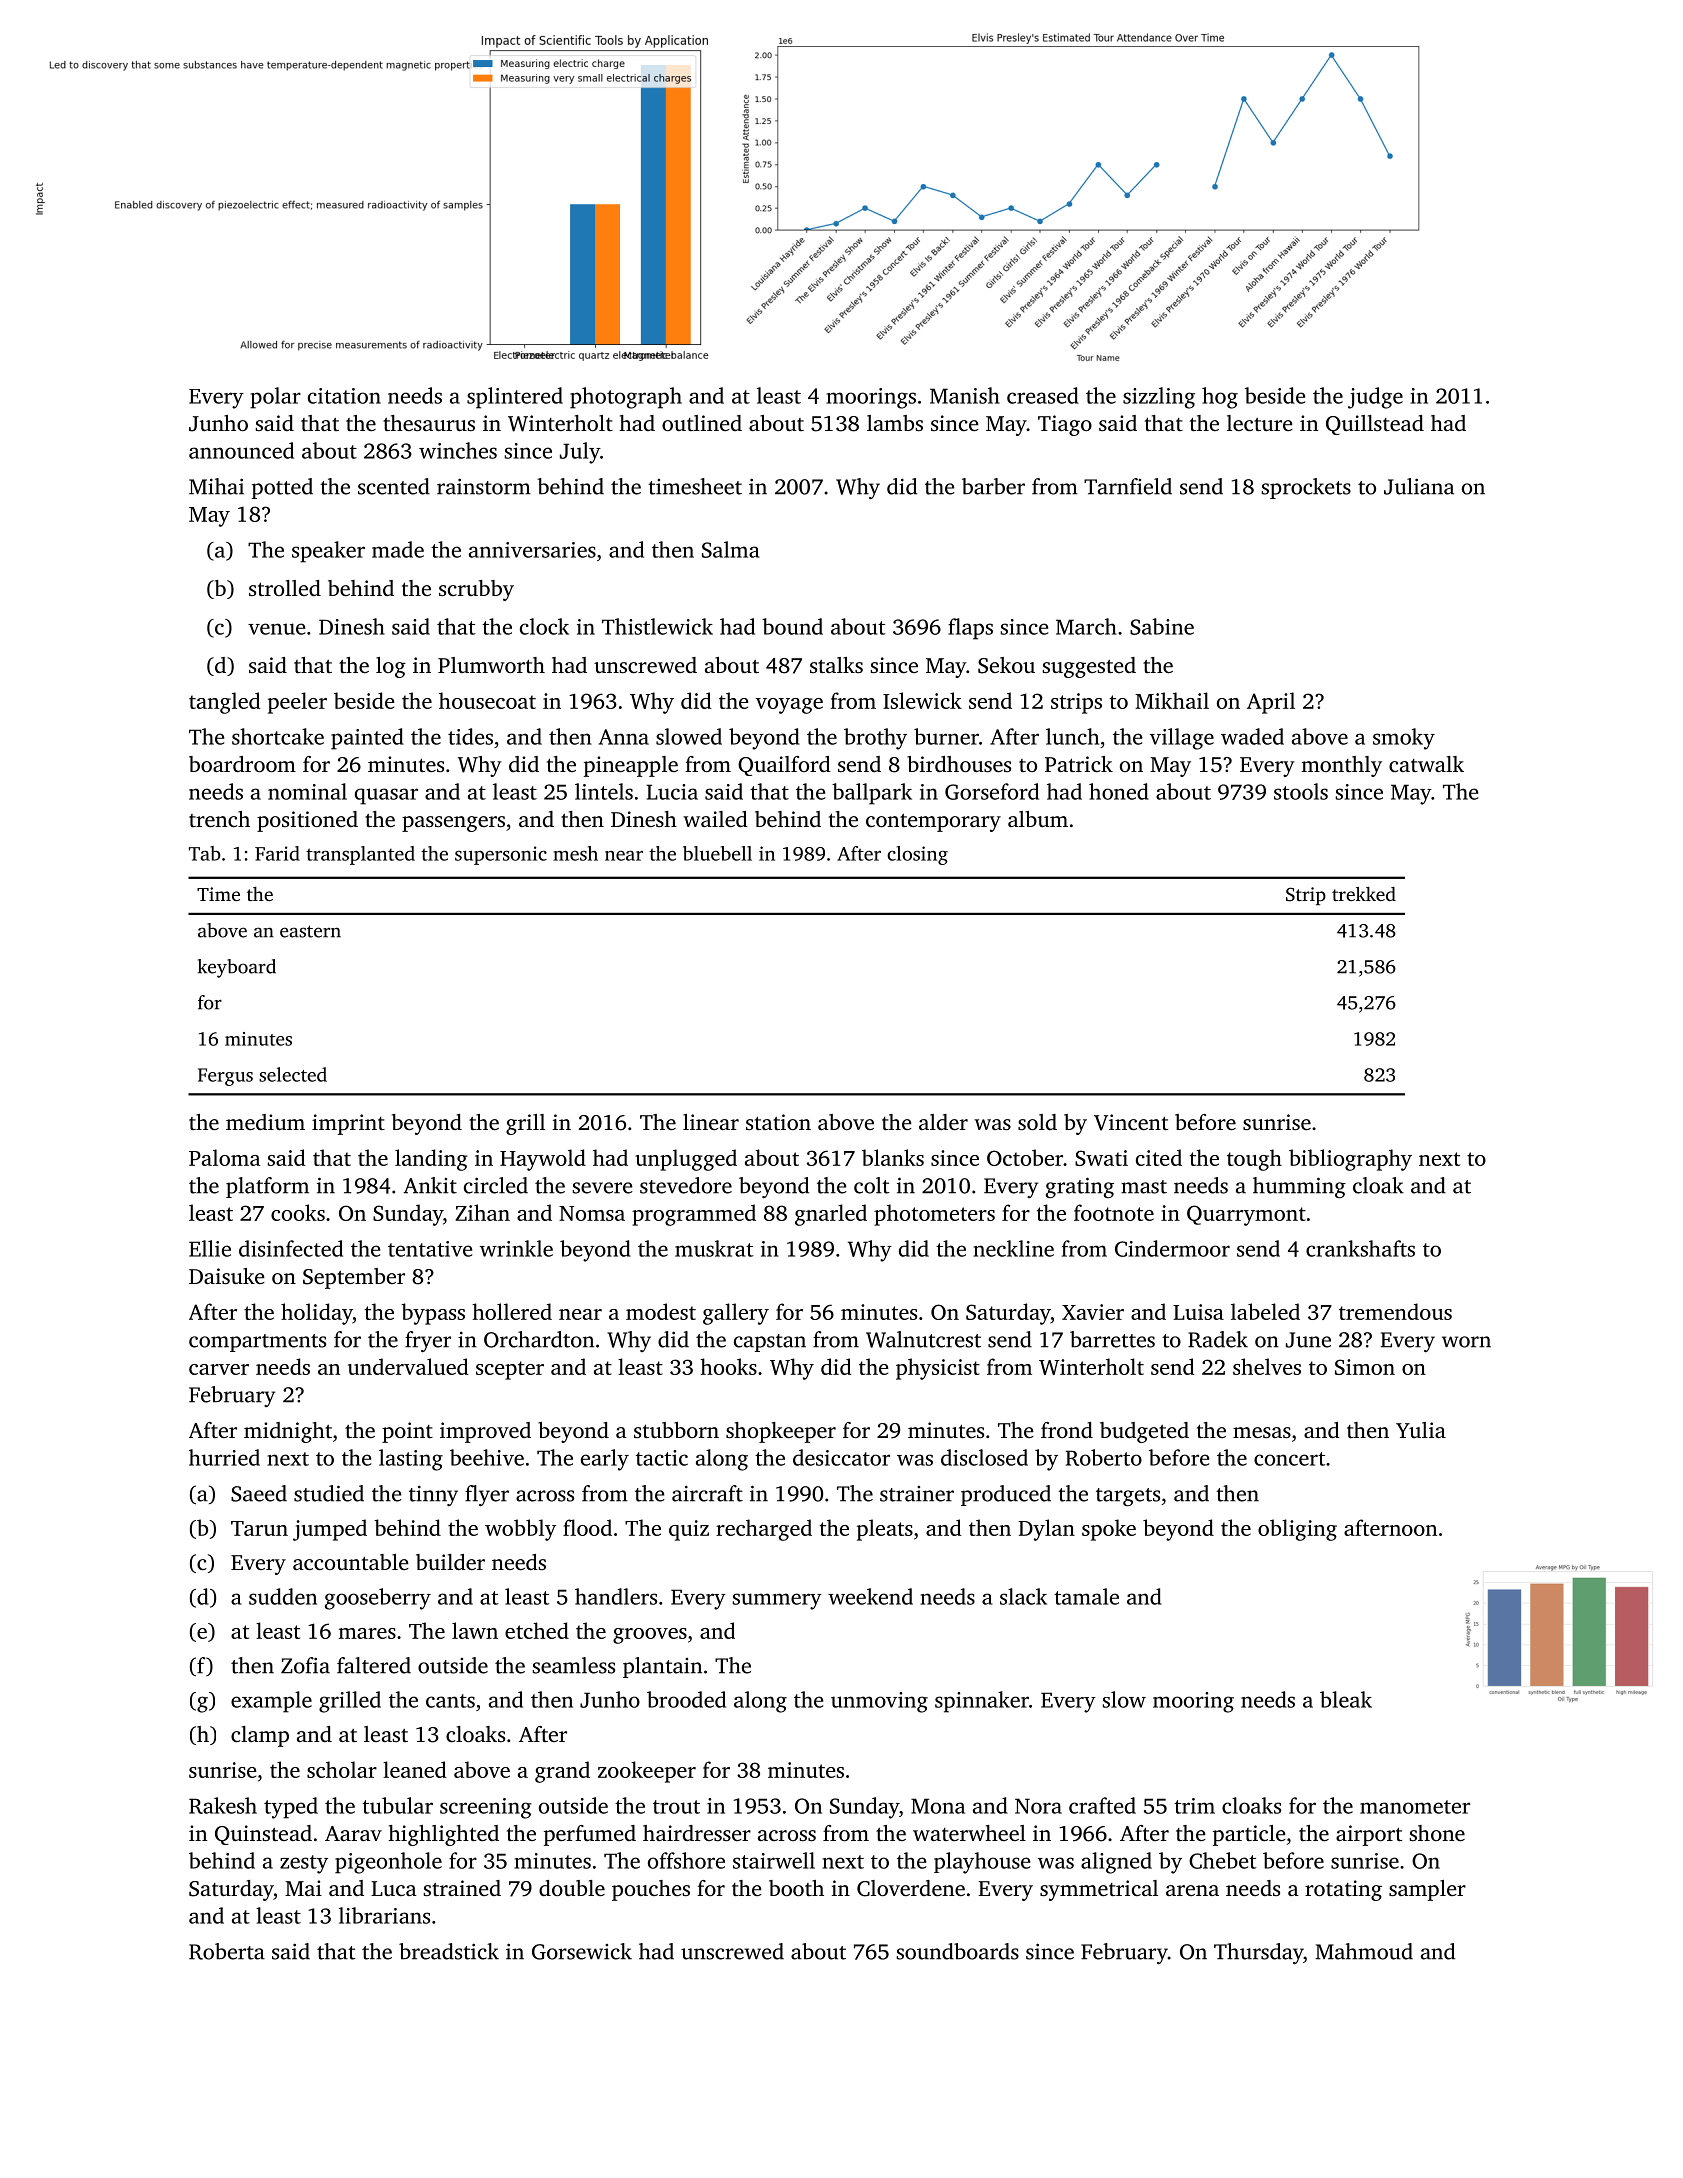 The width and height of the document is (1683, 2178). Describe the element at coordinates (1131, 1122) in the document. I see `Vincent` at that location.
